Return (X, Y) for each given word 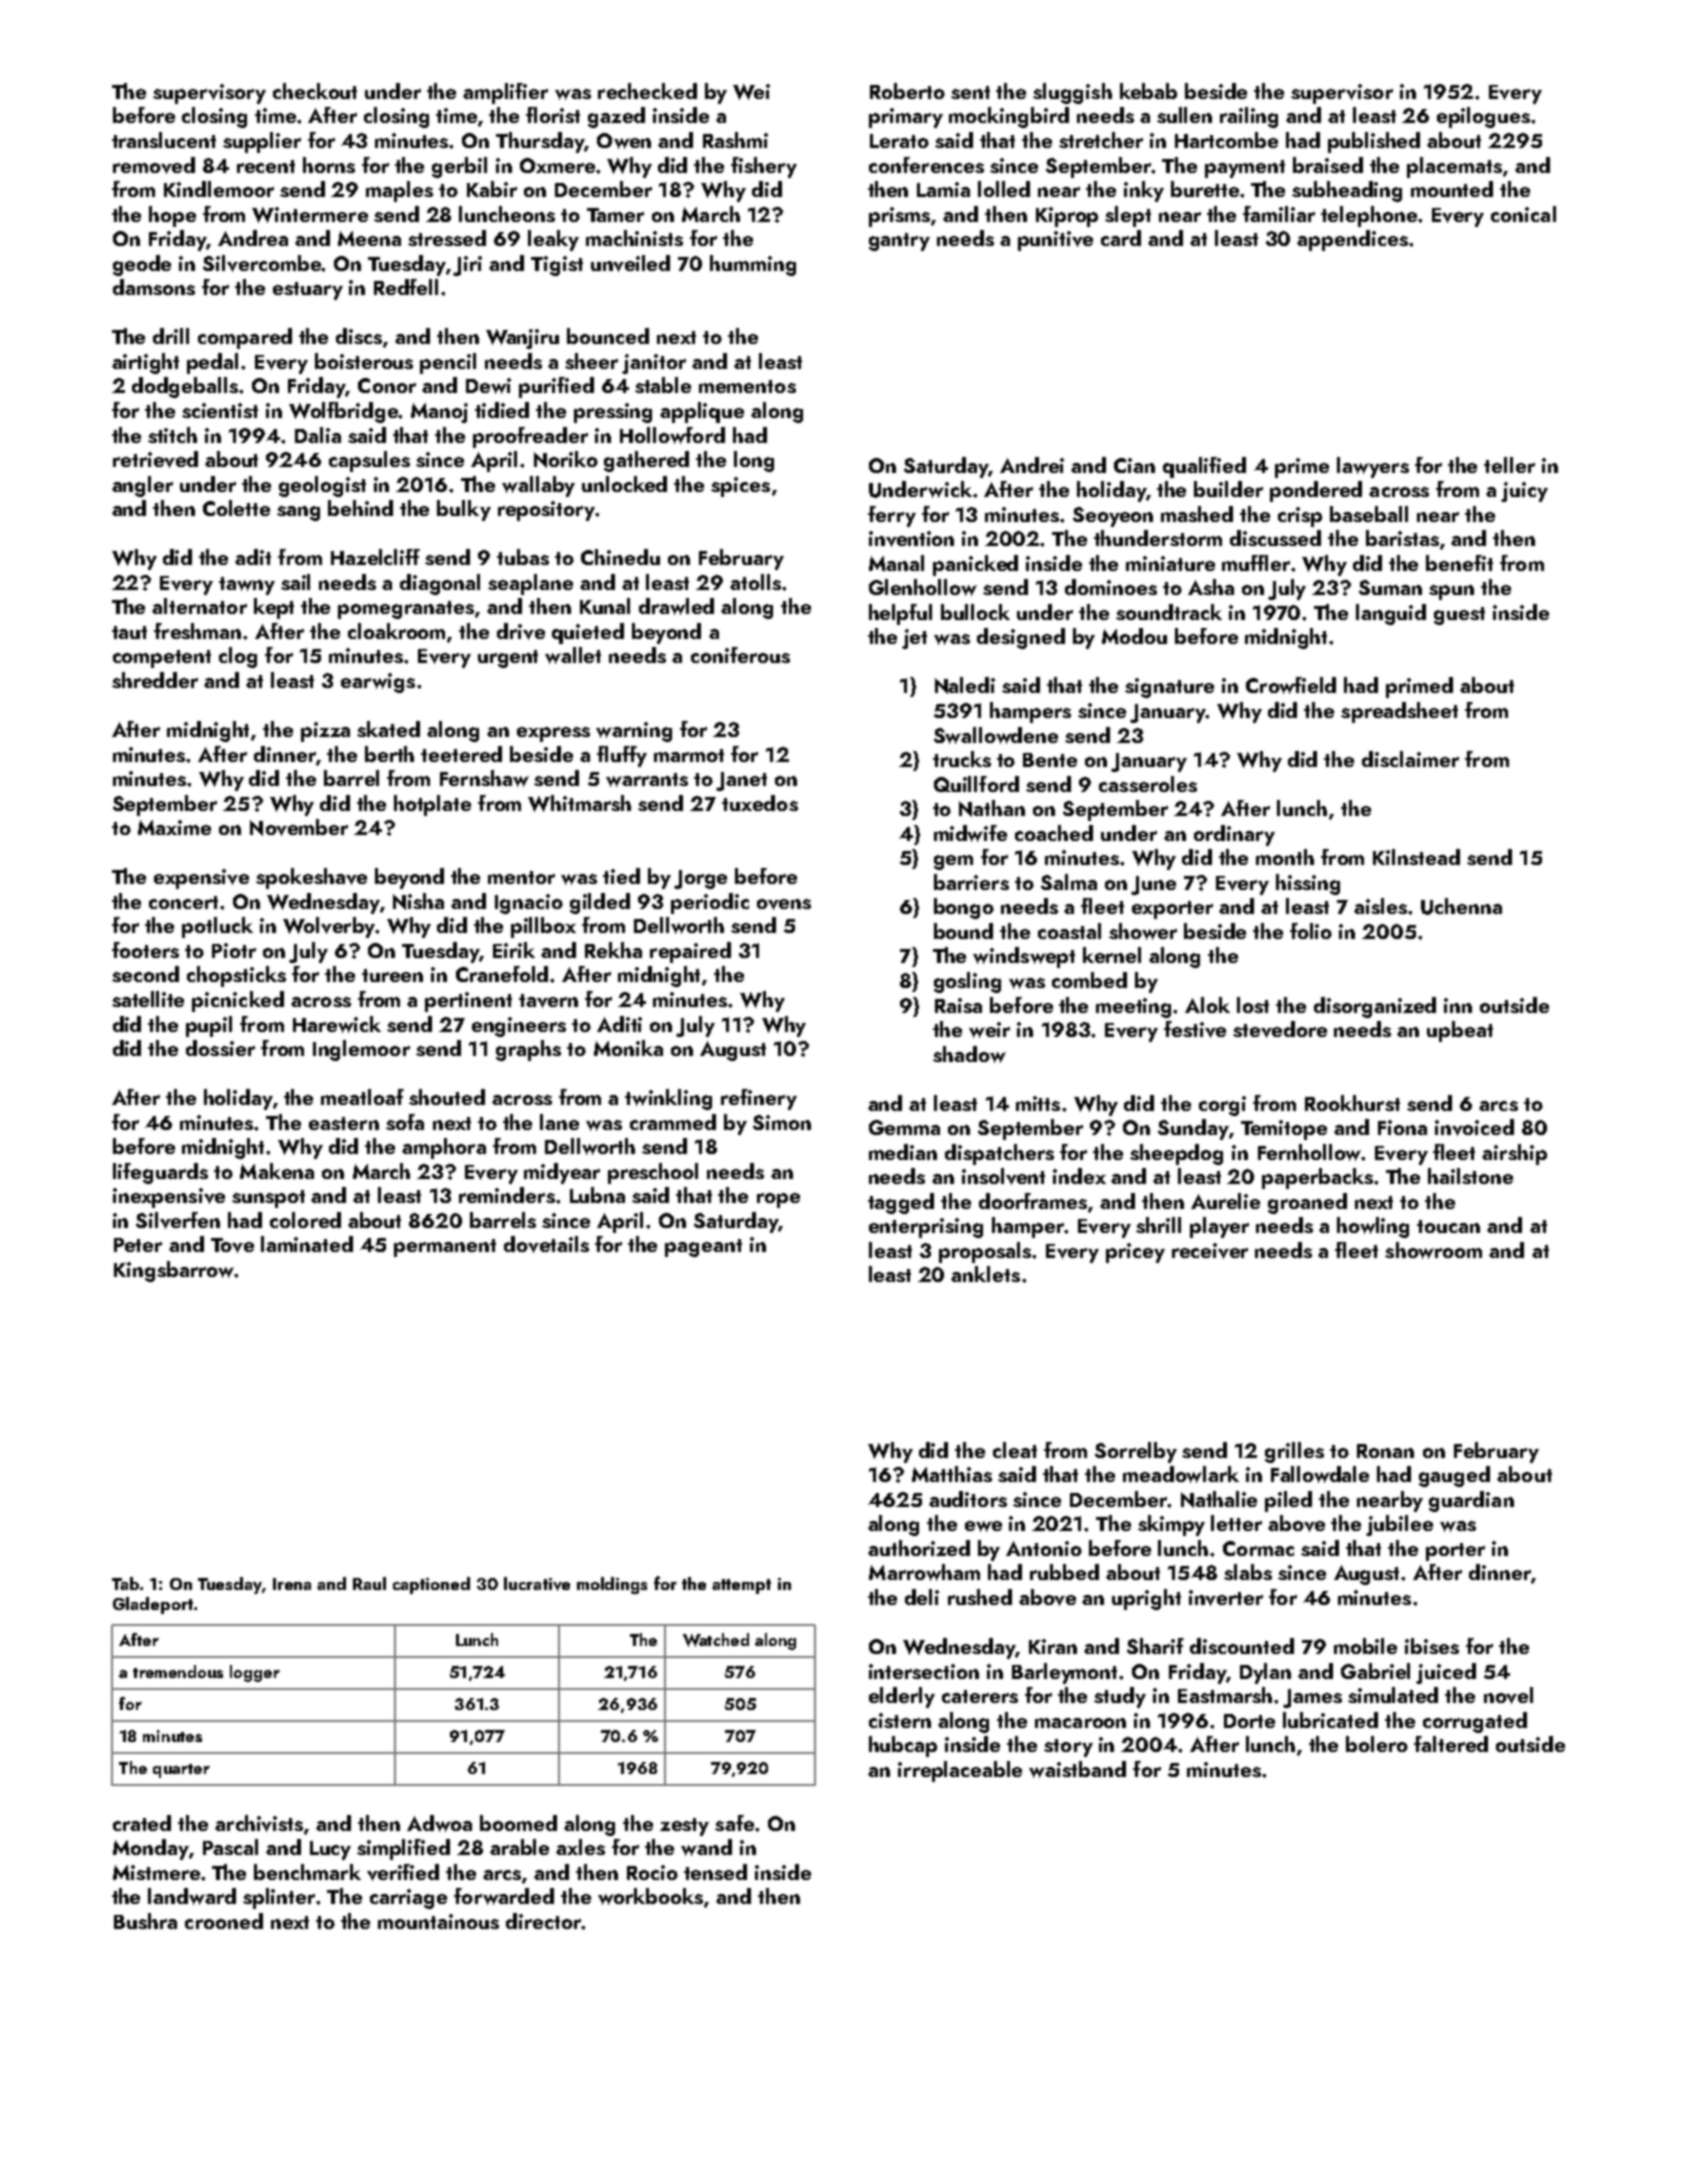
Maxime (174, 827)
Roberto (907, 91)
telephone (1369, 216)
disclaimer (1410, 759)
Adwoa (439, 1823)
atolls (755, 582)
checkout (315, 91)
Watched (716, 1640)
